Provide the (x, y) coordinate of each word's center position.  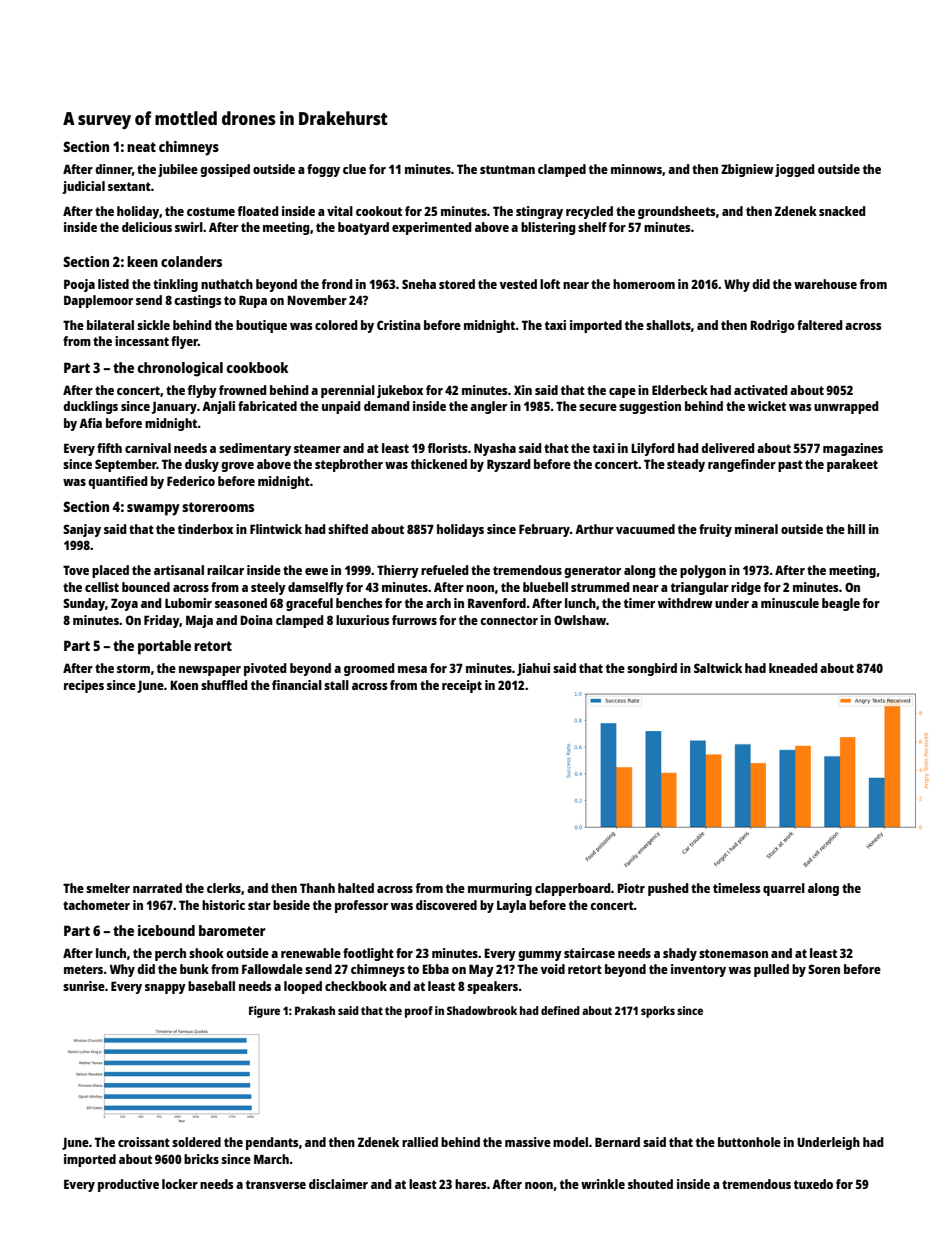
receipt (462, 686)
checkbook (356, 986)
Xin (523, 390)
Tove (76, 570)
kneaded (793, 668)
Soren (824, 969)
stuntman (507, 169)
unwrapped (846, 407)
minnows (636, 169)
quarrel (784, 889)
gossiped (225, 170)
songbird (652, 669)
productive (128, 1185)
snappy (165, 989)
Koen (184, 685)
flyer (184, 342)
